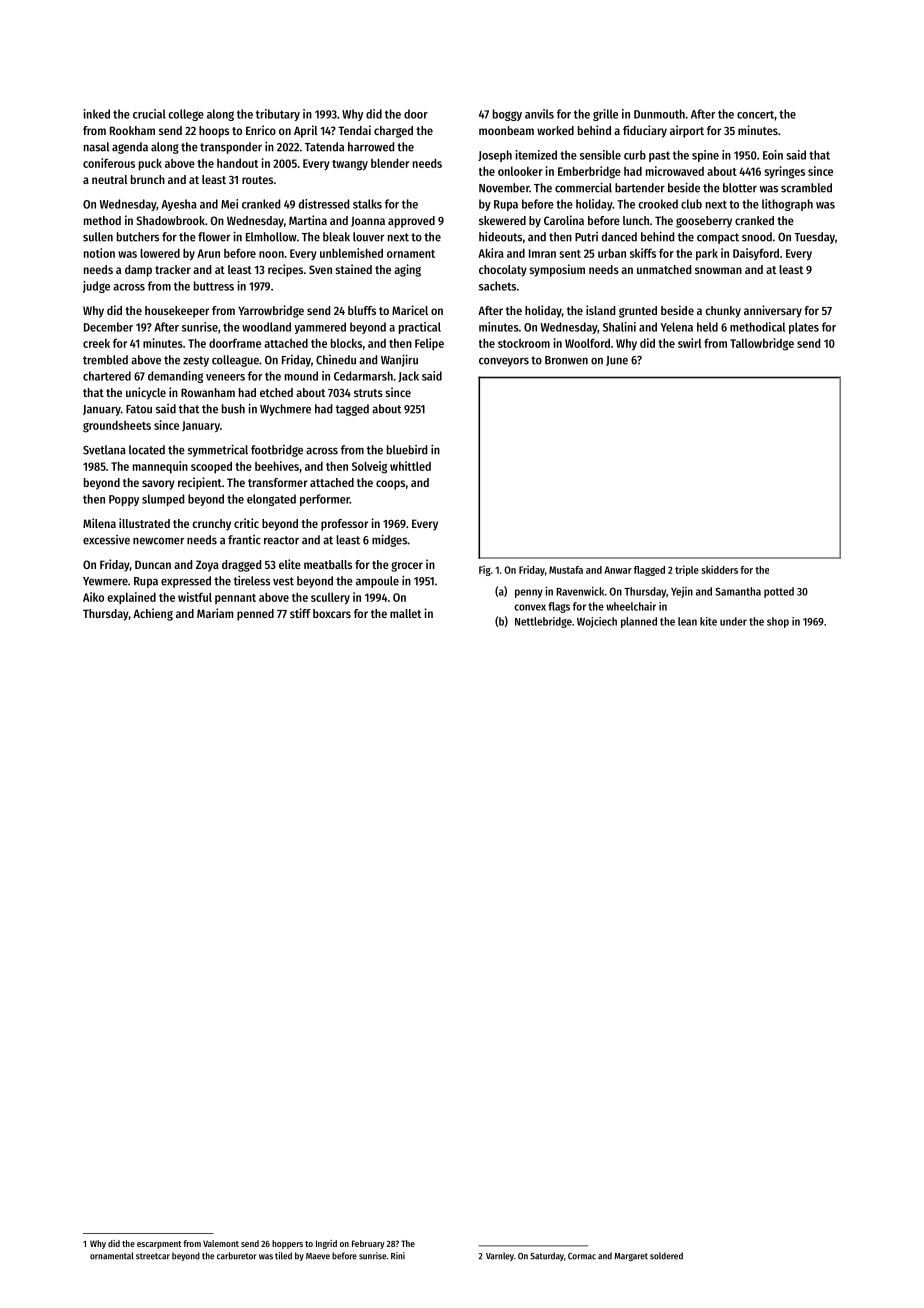  I want to click on microwaved, so click(675, 171).
